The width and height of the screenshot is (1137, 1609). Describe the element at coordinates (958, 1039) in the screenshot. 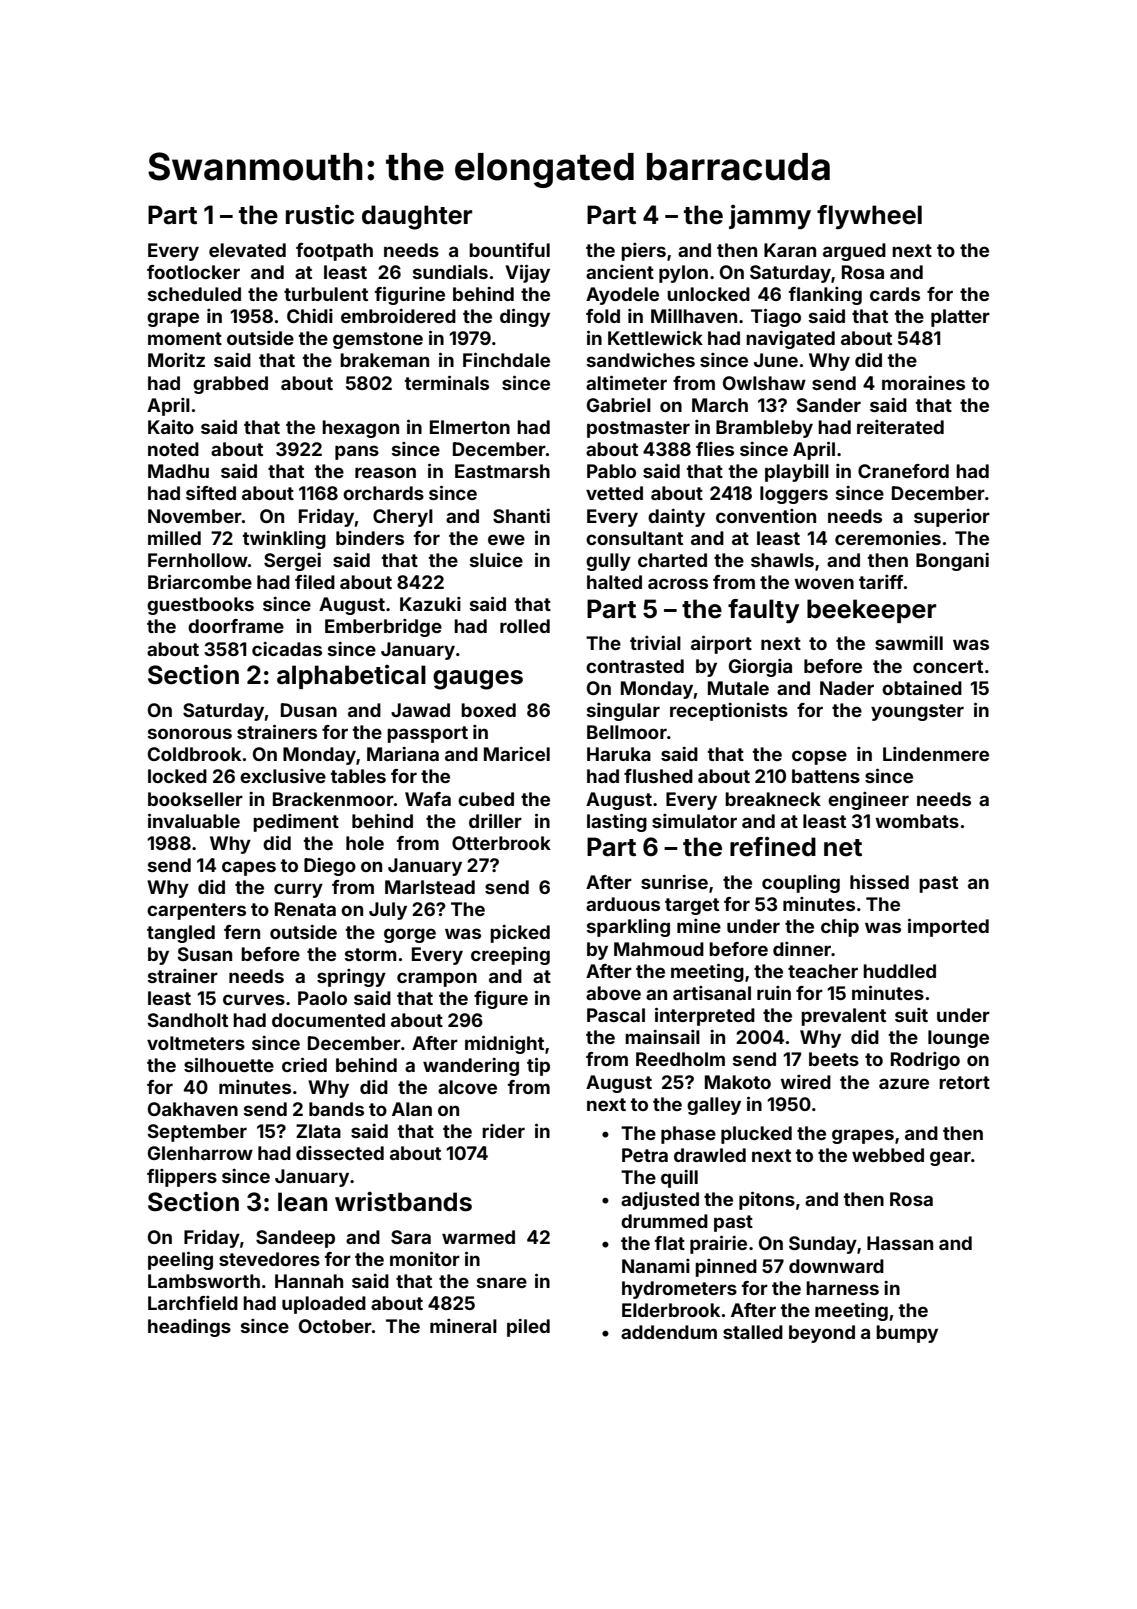

I see `lounge` at that location.
